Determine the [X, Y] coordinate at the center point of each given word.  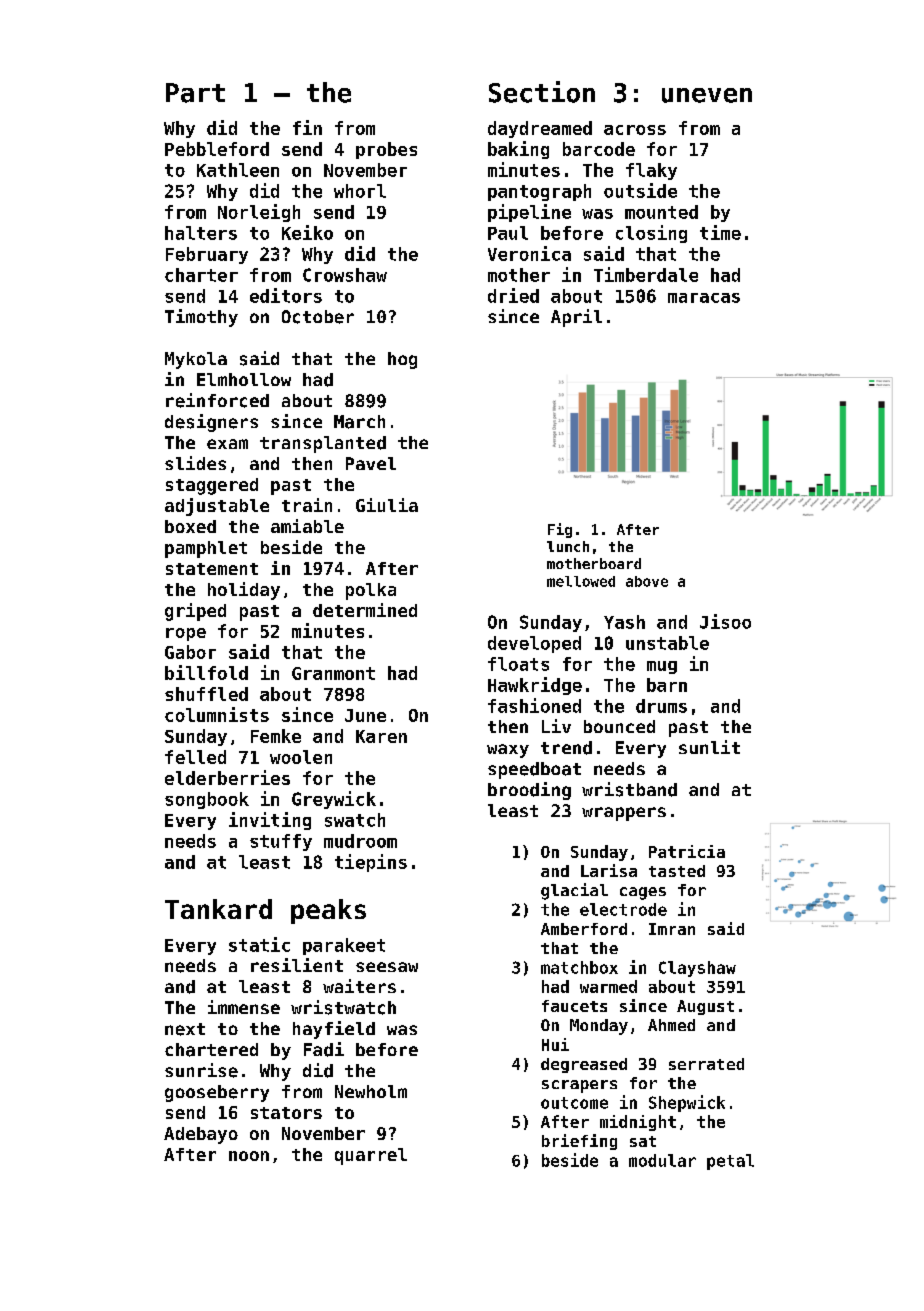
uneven [707, 95]
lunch [568, 546]
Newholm [371, 1091]
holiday [244, 591]
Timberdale [646, 274]
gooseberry [217, 1093]
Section [542, 92]
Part [195, 93]
